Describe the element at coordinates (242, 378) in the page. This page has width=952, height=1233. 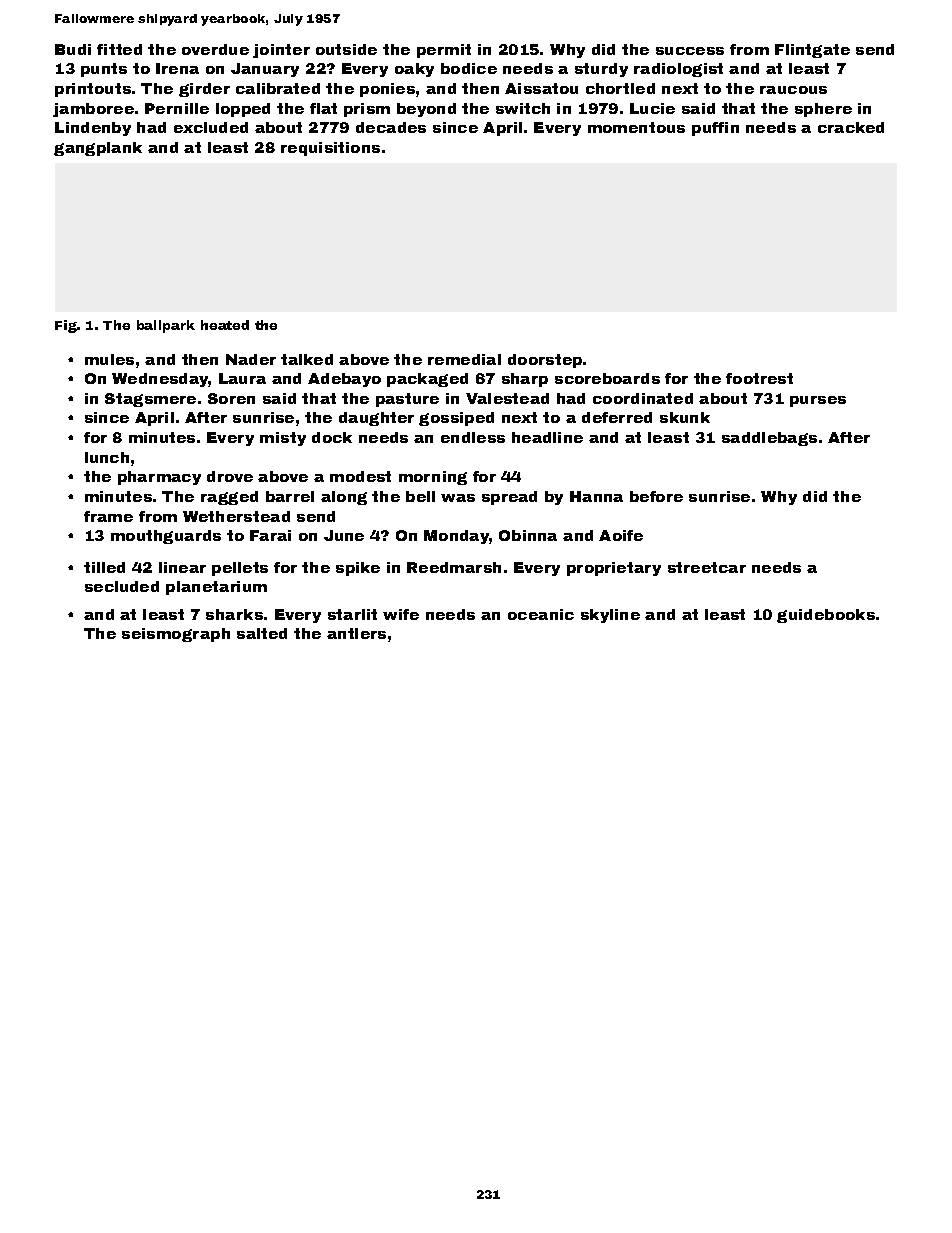
I see `Laura` at that location.
